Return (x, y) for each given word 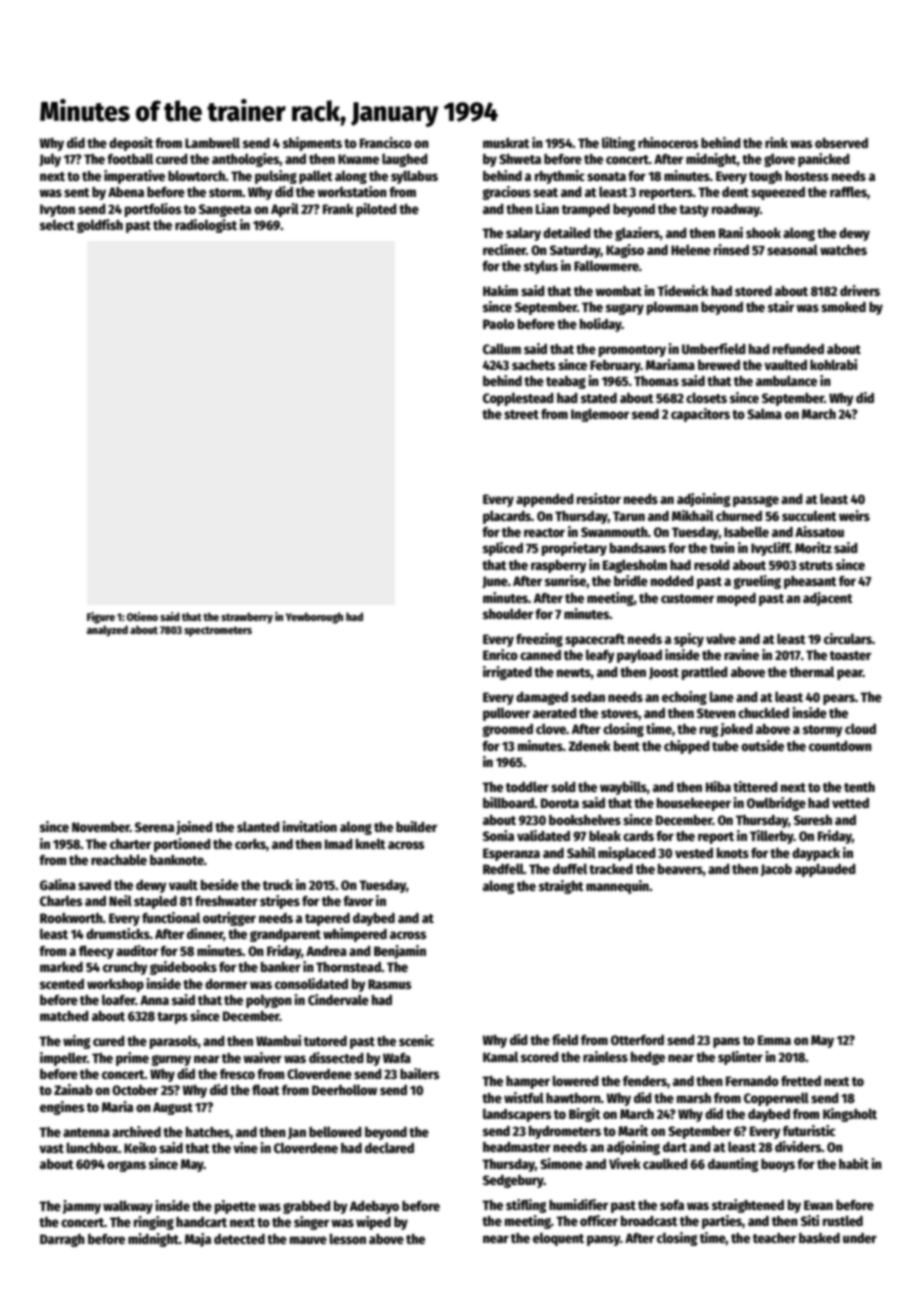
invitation (309, 826)
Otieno (142, 616)
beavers (680, 869)
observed (841, 143)
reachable (119, 859)
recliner (504, 249)
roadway (736, 210)
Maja (198, 1240)
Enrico (500, 654)
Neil (120, 900)
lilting (618, 144)
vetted (850, 803)
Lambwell (212, 142)
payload (639, 656)
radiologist (206, 226)
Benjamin (400, 952)
